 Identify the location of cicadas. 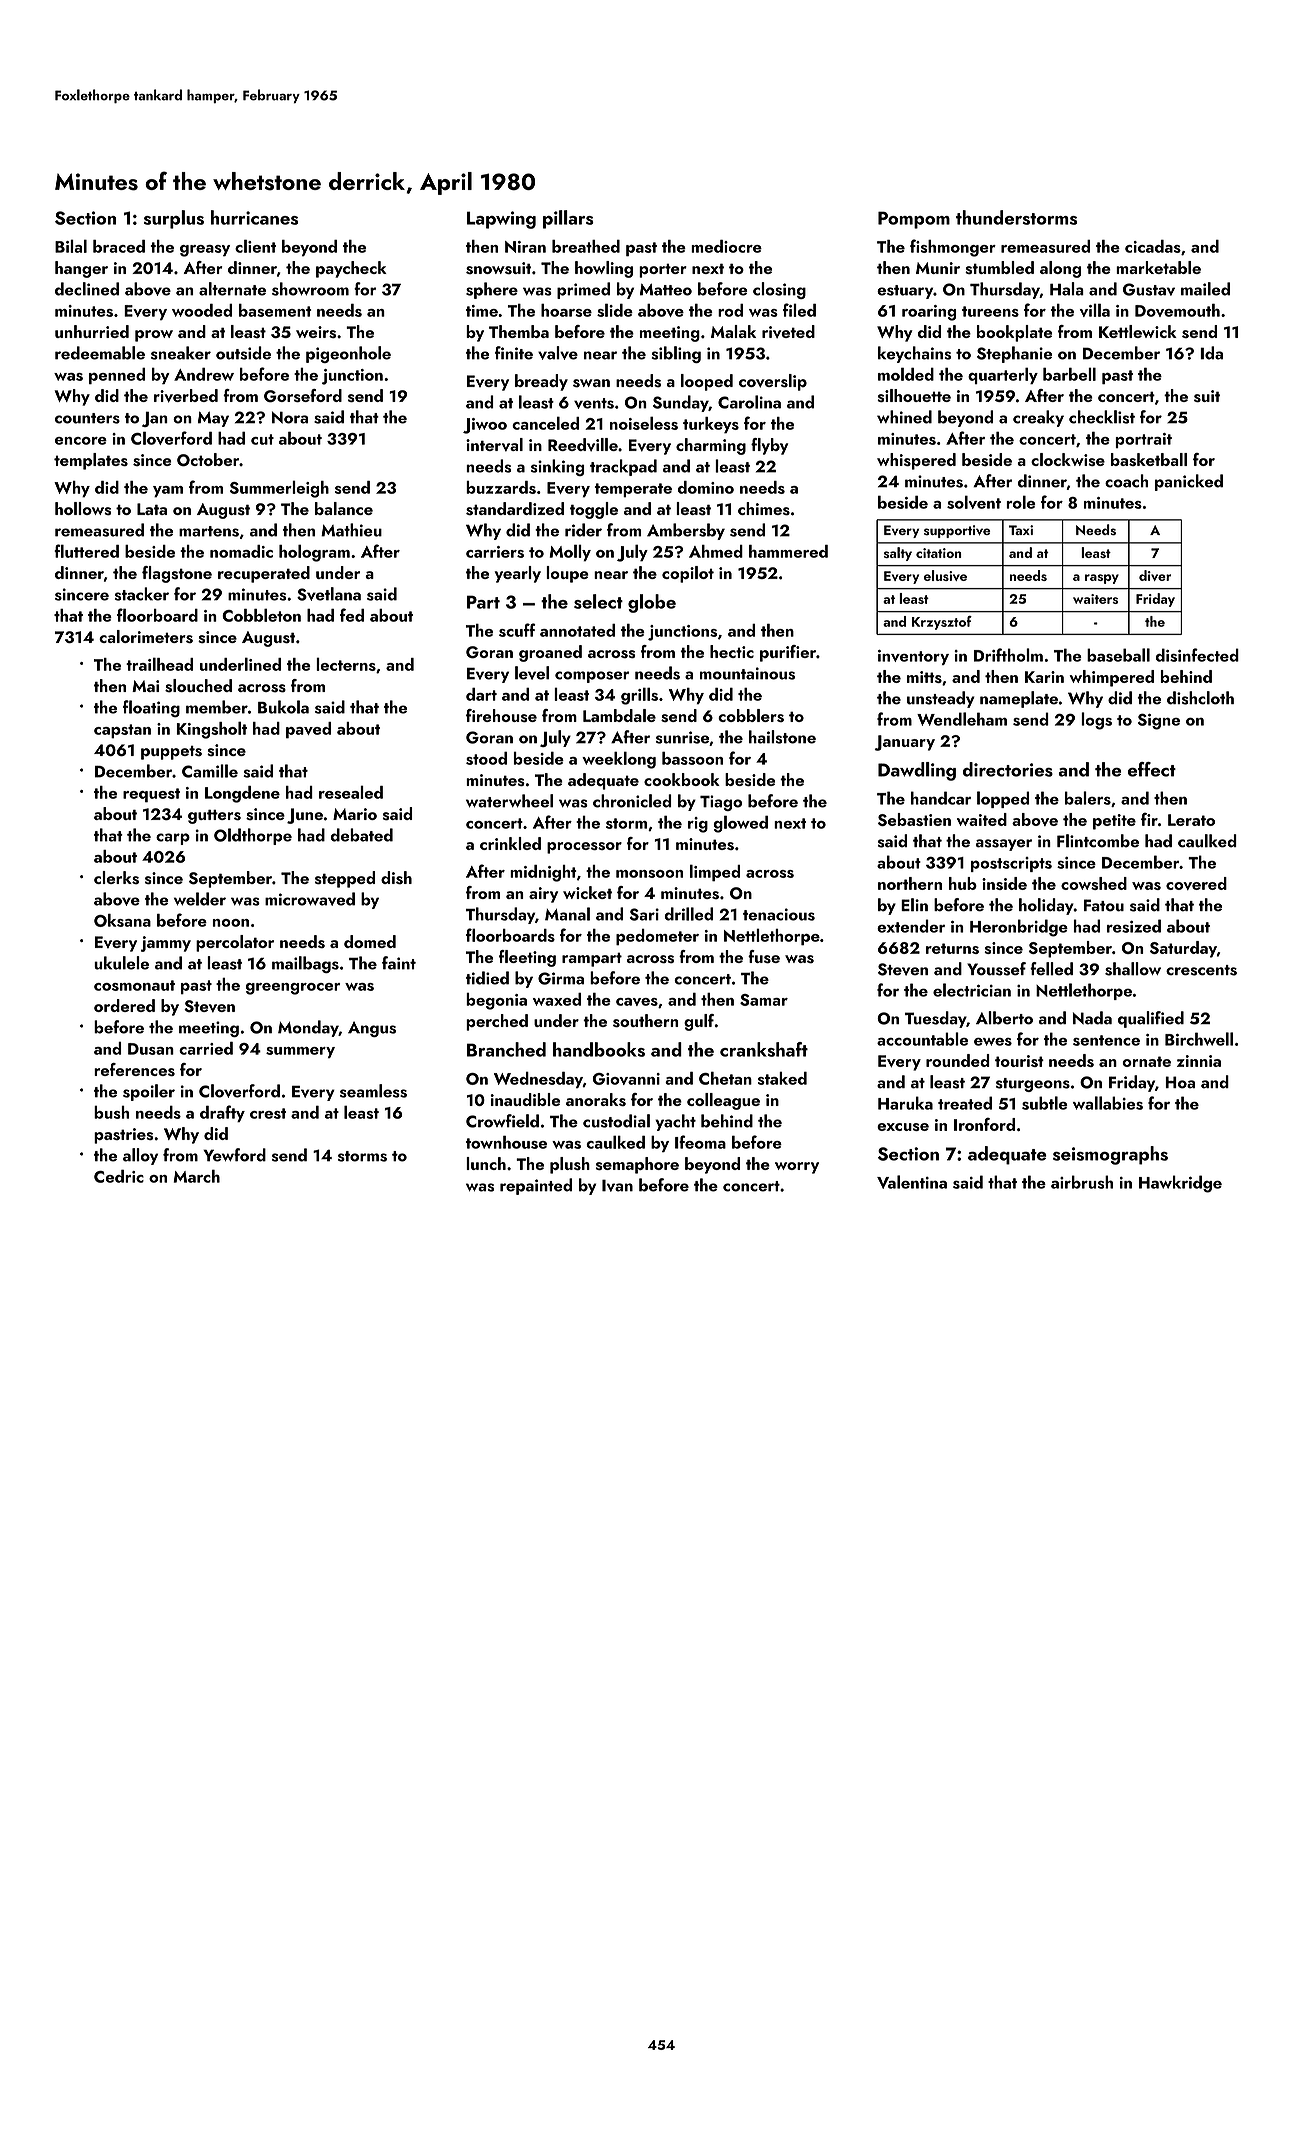
(1153, 246).
